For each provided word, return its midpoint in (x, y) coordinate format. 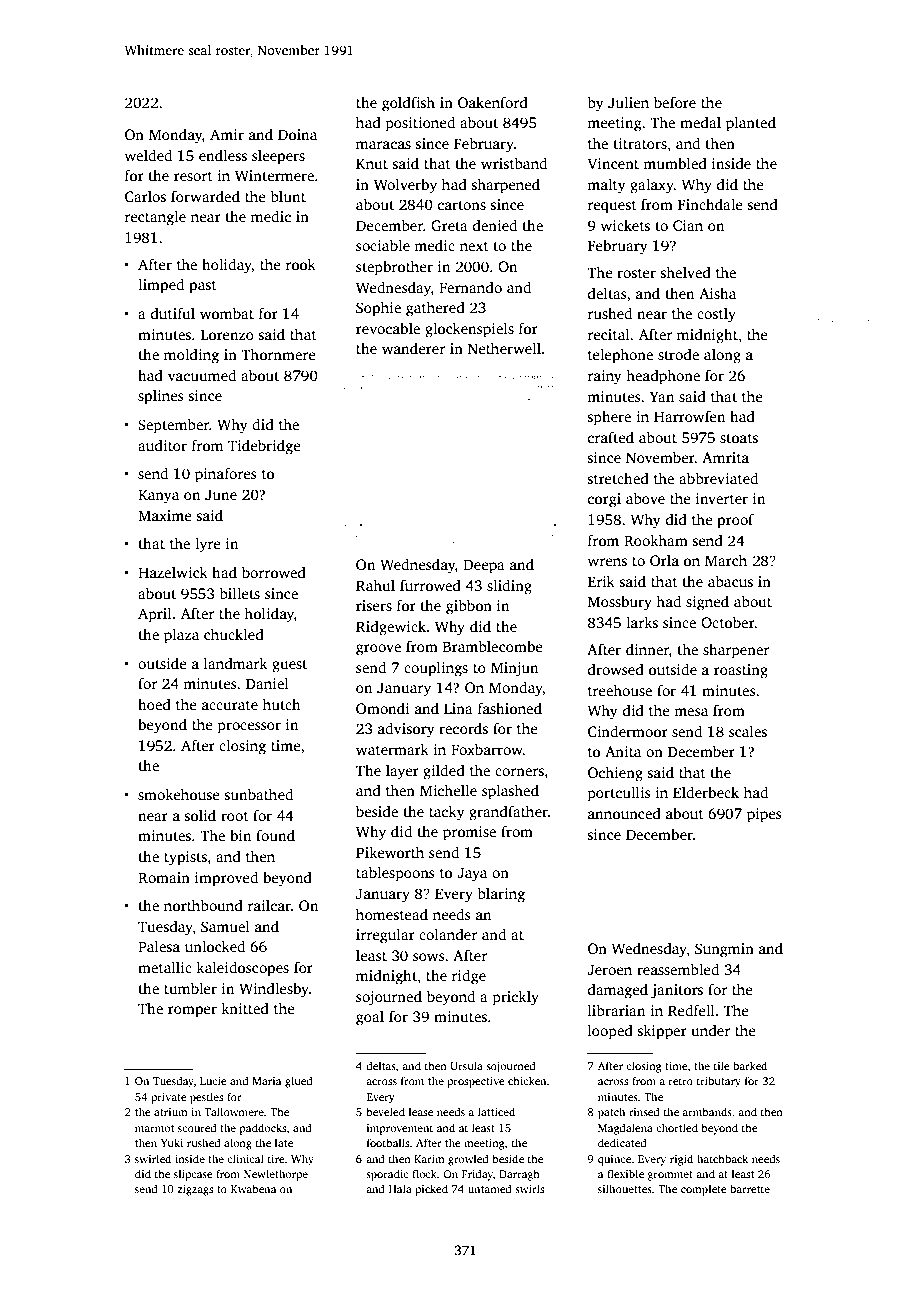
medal (700, 122)
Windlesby (274, 990)
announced (624, 813)
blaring (501, 895)
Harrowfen (690, 416)
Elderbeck (706, 792)
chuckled (234, 634)
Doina (297, 134)
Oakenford (493, 102)
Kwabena (253, 1188)
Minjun (515, 669)
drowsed (616, 669)
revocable (388, 328)
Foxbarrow (487, 749)
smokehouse (179, 794)
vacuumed (202, 375)
